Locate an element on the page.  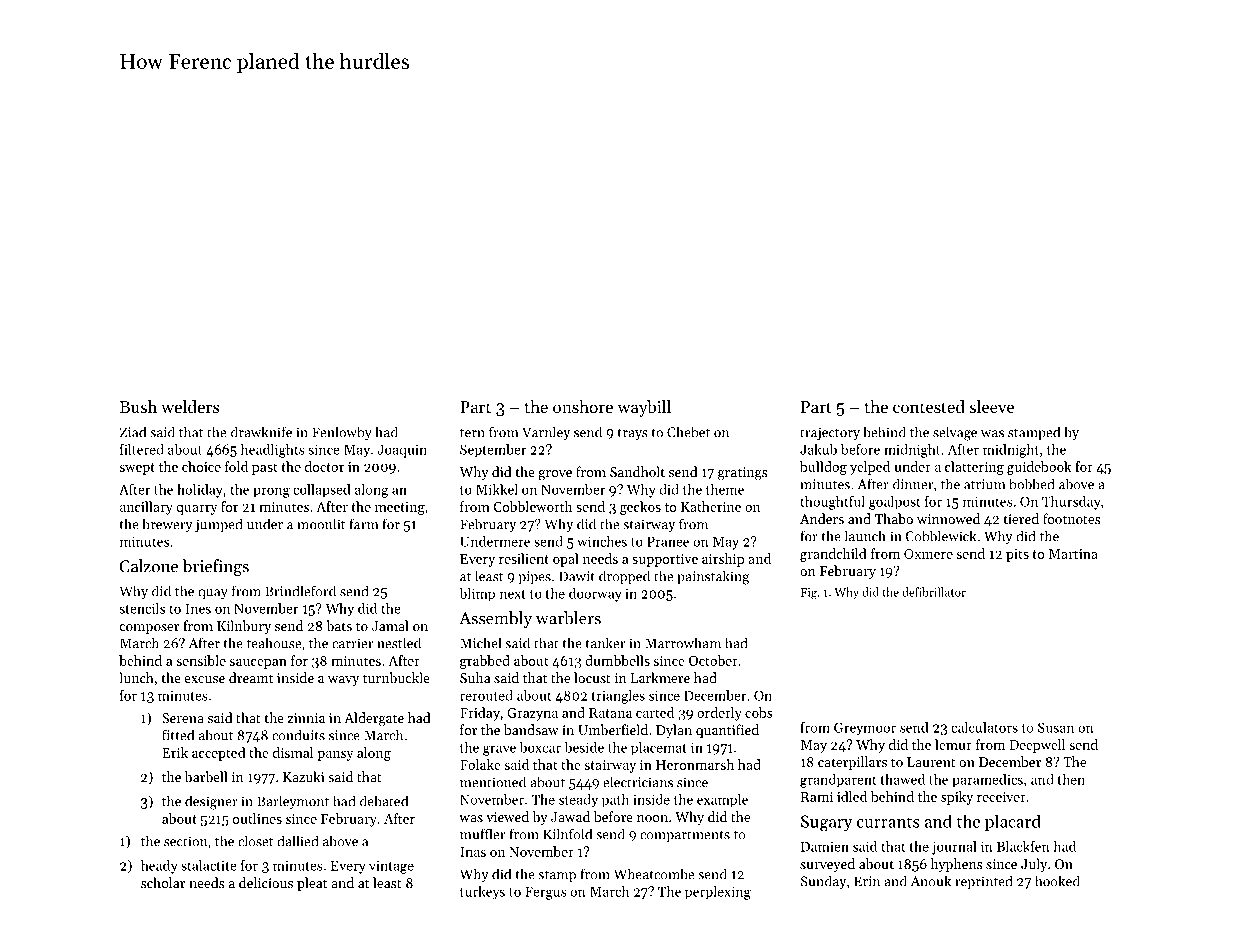
delicious is located at coordinates (266, 882).
